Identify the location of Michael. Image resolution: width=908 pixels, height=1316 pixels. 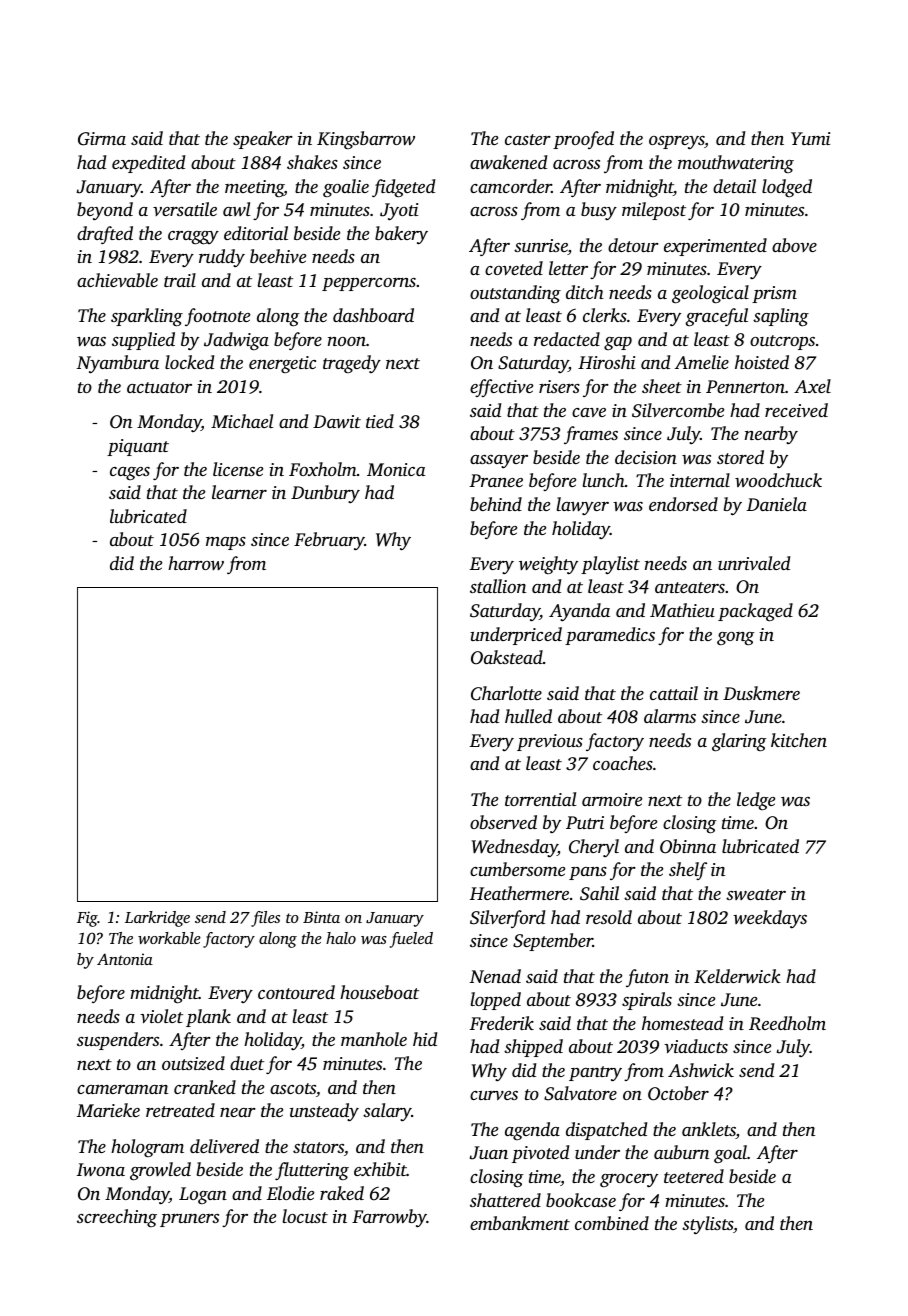
(242, 421).
